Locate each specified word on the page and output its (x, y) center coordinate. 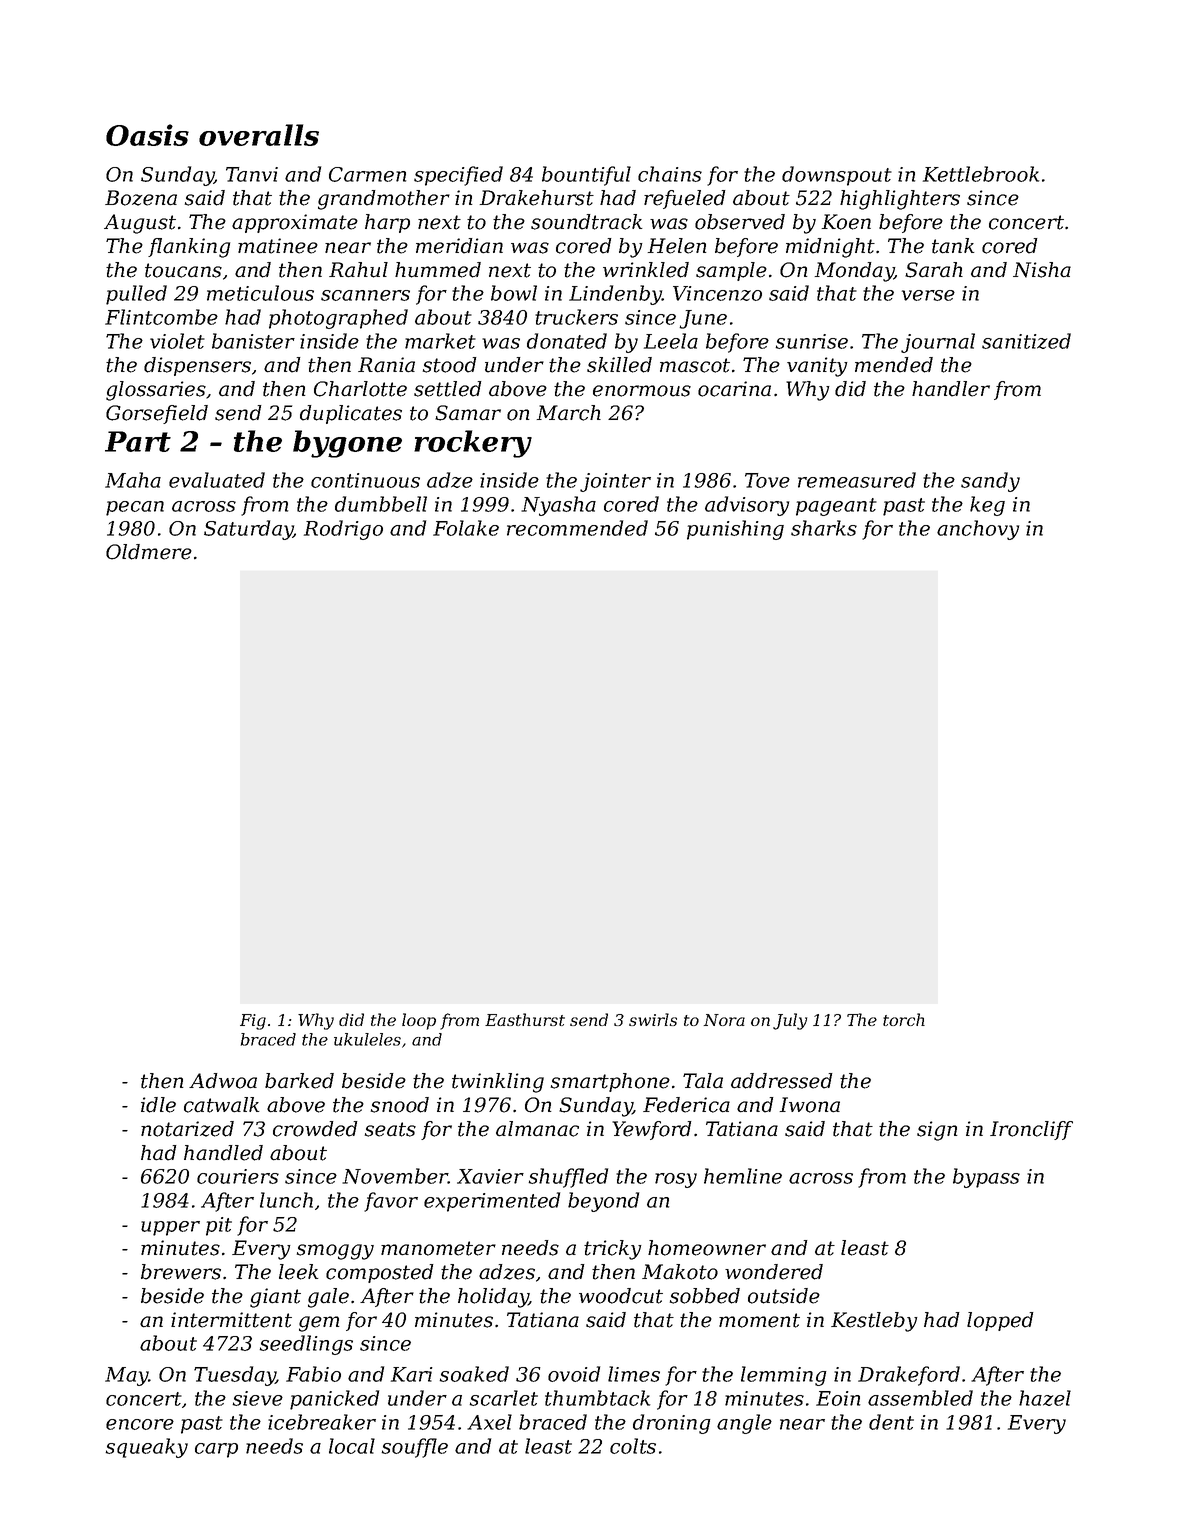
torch (904, 1019)
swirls (653, 1019)
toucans (183, 270)
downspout (837, 176)
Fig (253, 1022)
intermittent (231, 1320)
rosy (676, 1180)
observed (740, 222)
